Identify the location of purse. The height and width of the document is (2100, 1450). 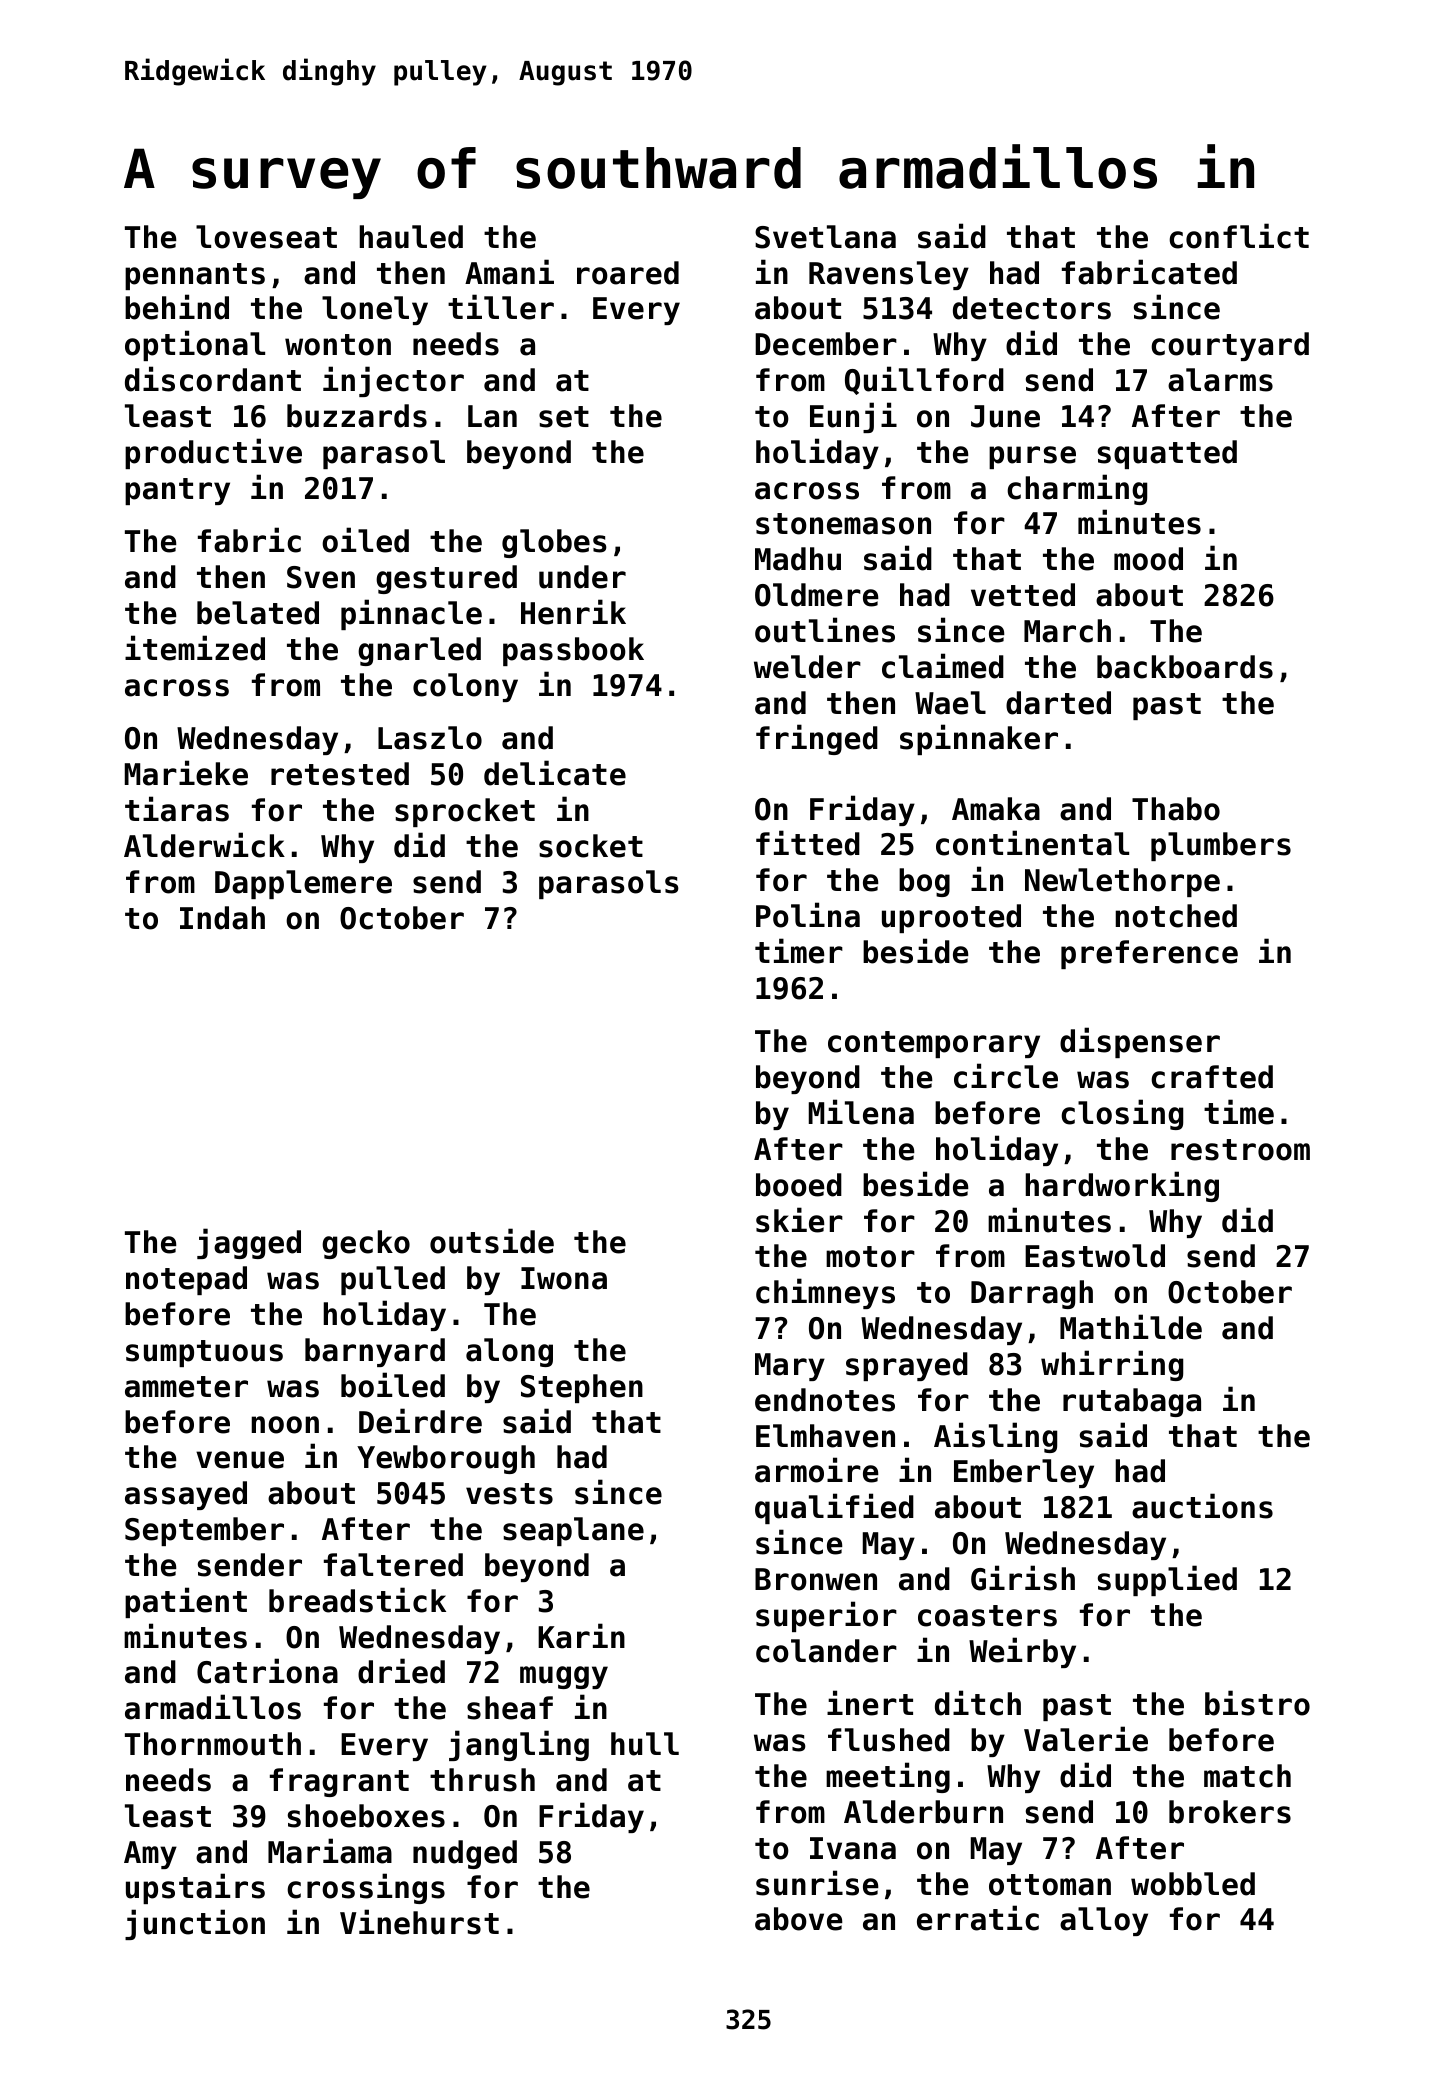
(1032, 457).
